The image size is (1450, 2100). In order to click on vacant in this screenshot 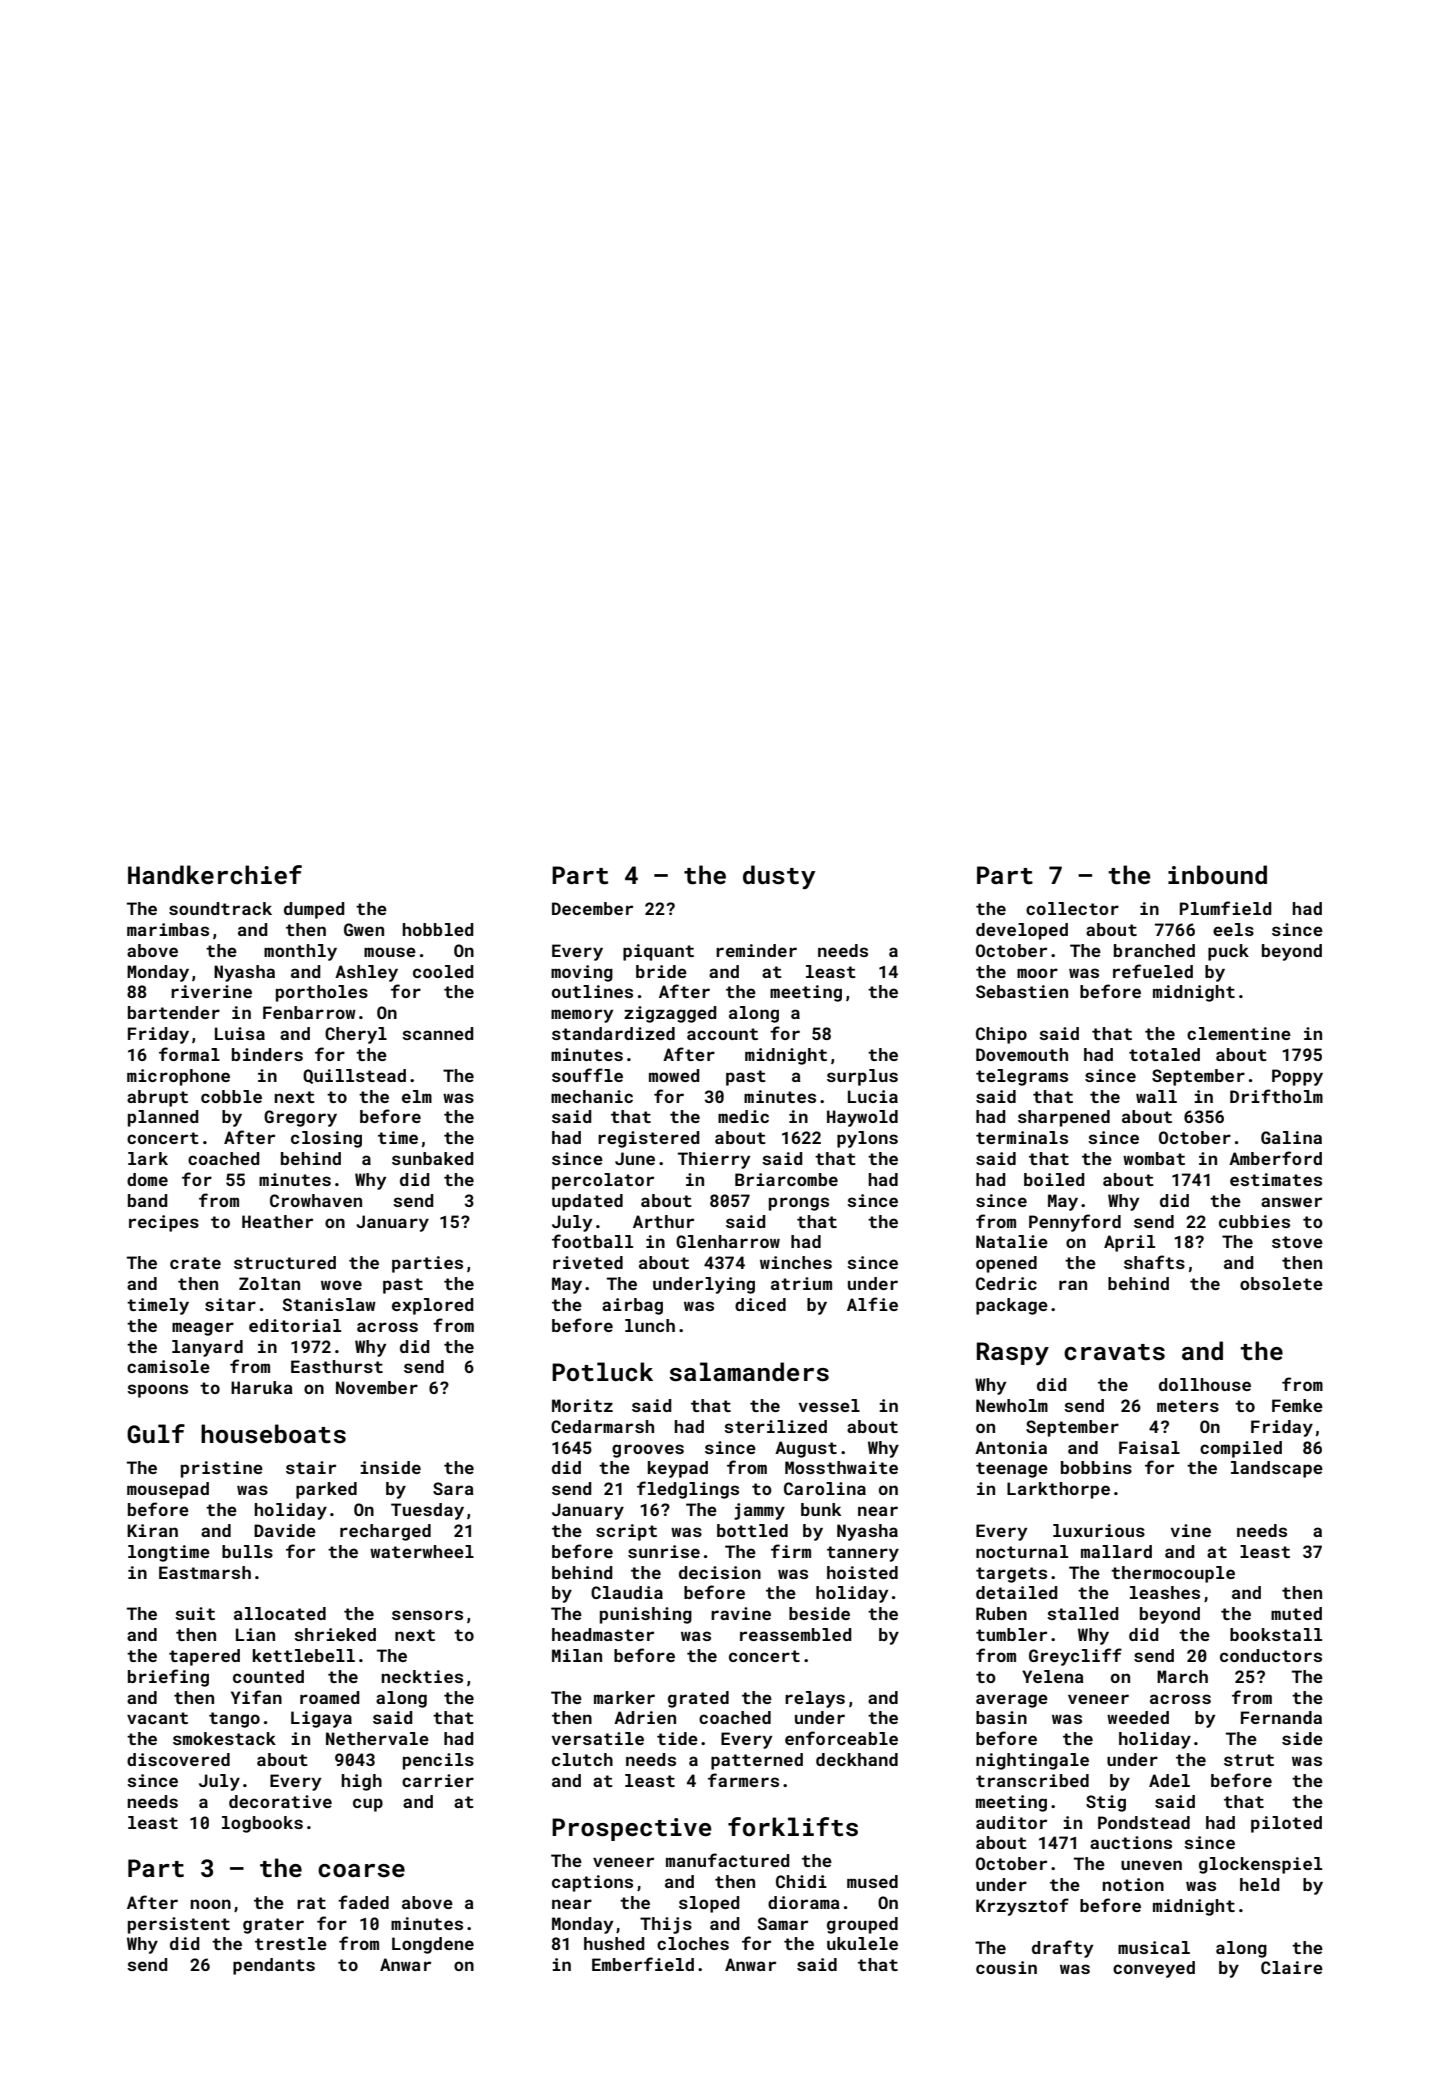, I will do `click(157, 1718)`.
